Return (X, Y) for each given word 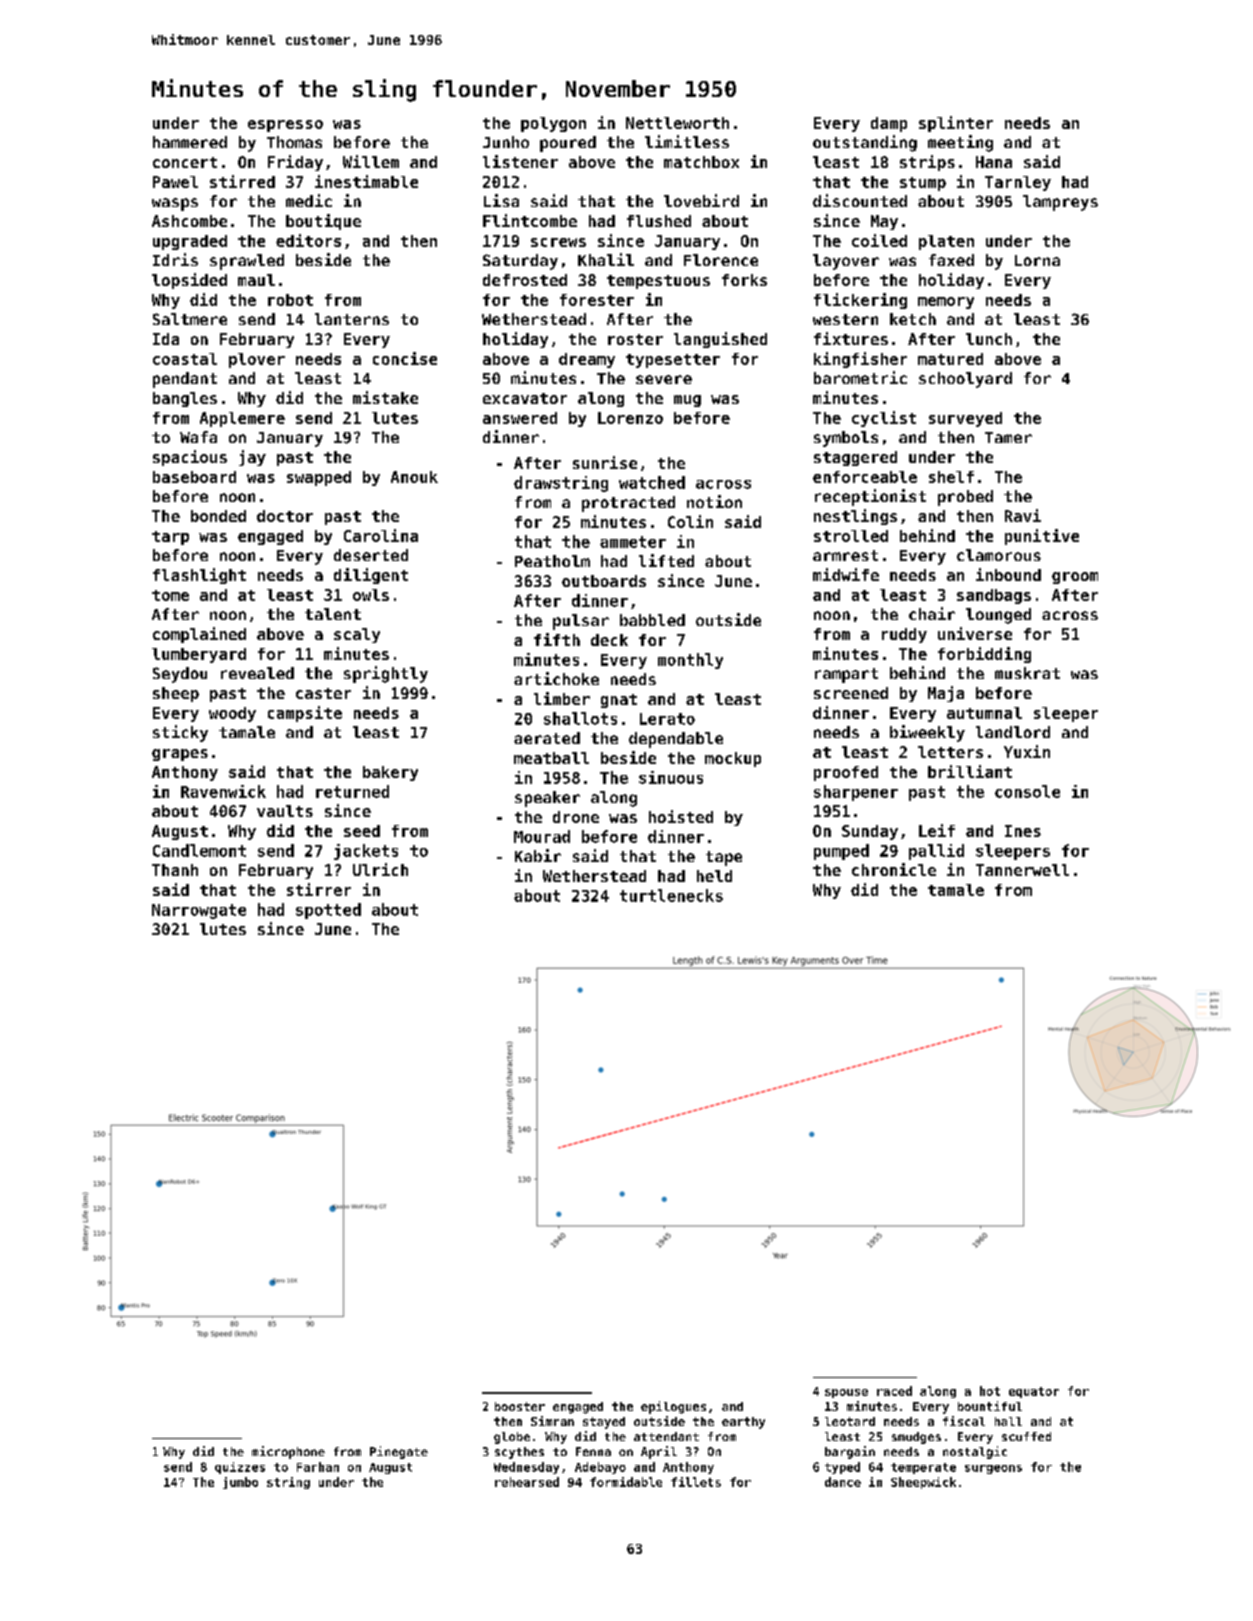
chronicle (894, 869)
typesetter (673, 361)
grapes (180, 755)
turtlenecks (671, 895)
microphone (288, 1452)
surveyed (965, 419)
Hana (994, 162)
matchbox (701, 162)
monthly (690, 661)
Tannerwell (1022, 870)
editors (308, 240)
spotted (328, 911)
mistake (385, 397)
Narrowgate (199, 911)
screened (851, 693)
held (714, 876)
